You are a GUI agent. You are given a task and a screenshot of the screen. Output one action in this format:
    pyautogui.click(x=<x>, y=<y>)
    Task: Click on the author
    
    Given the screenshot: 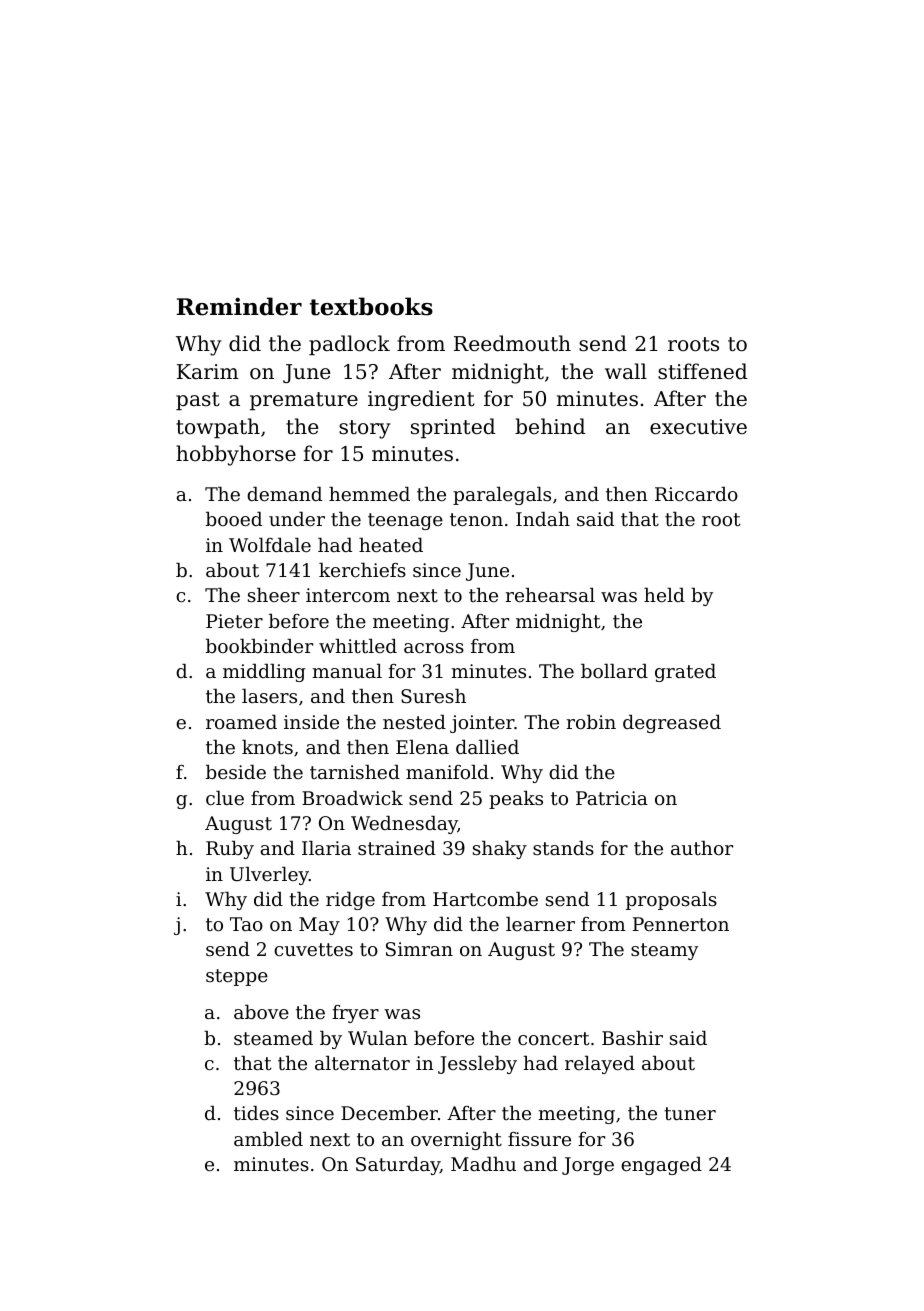 What is the action you would take?
    pyautogui.click(x=702, y=848)
